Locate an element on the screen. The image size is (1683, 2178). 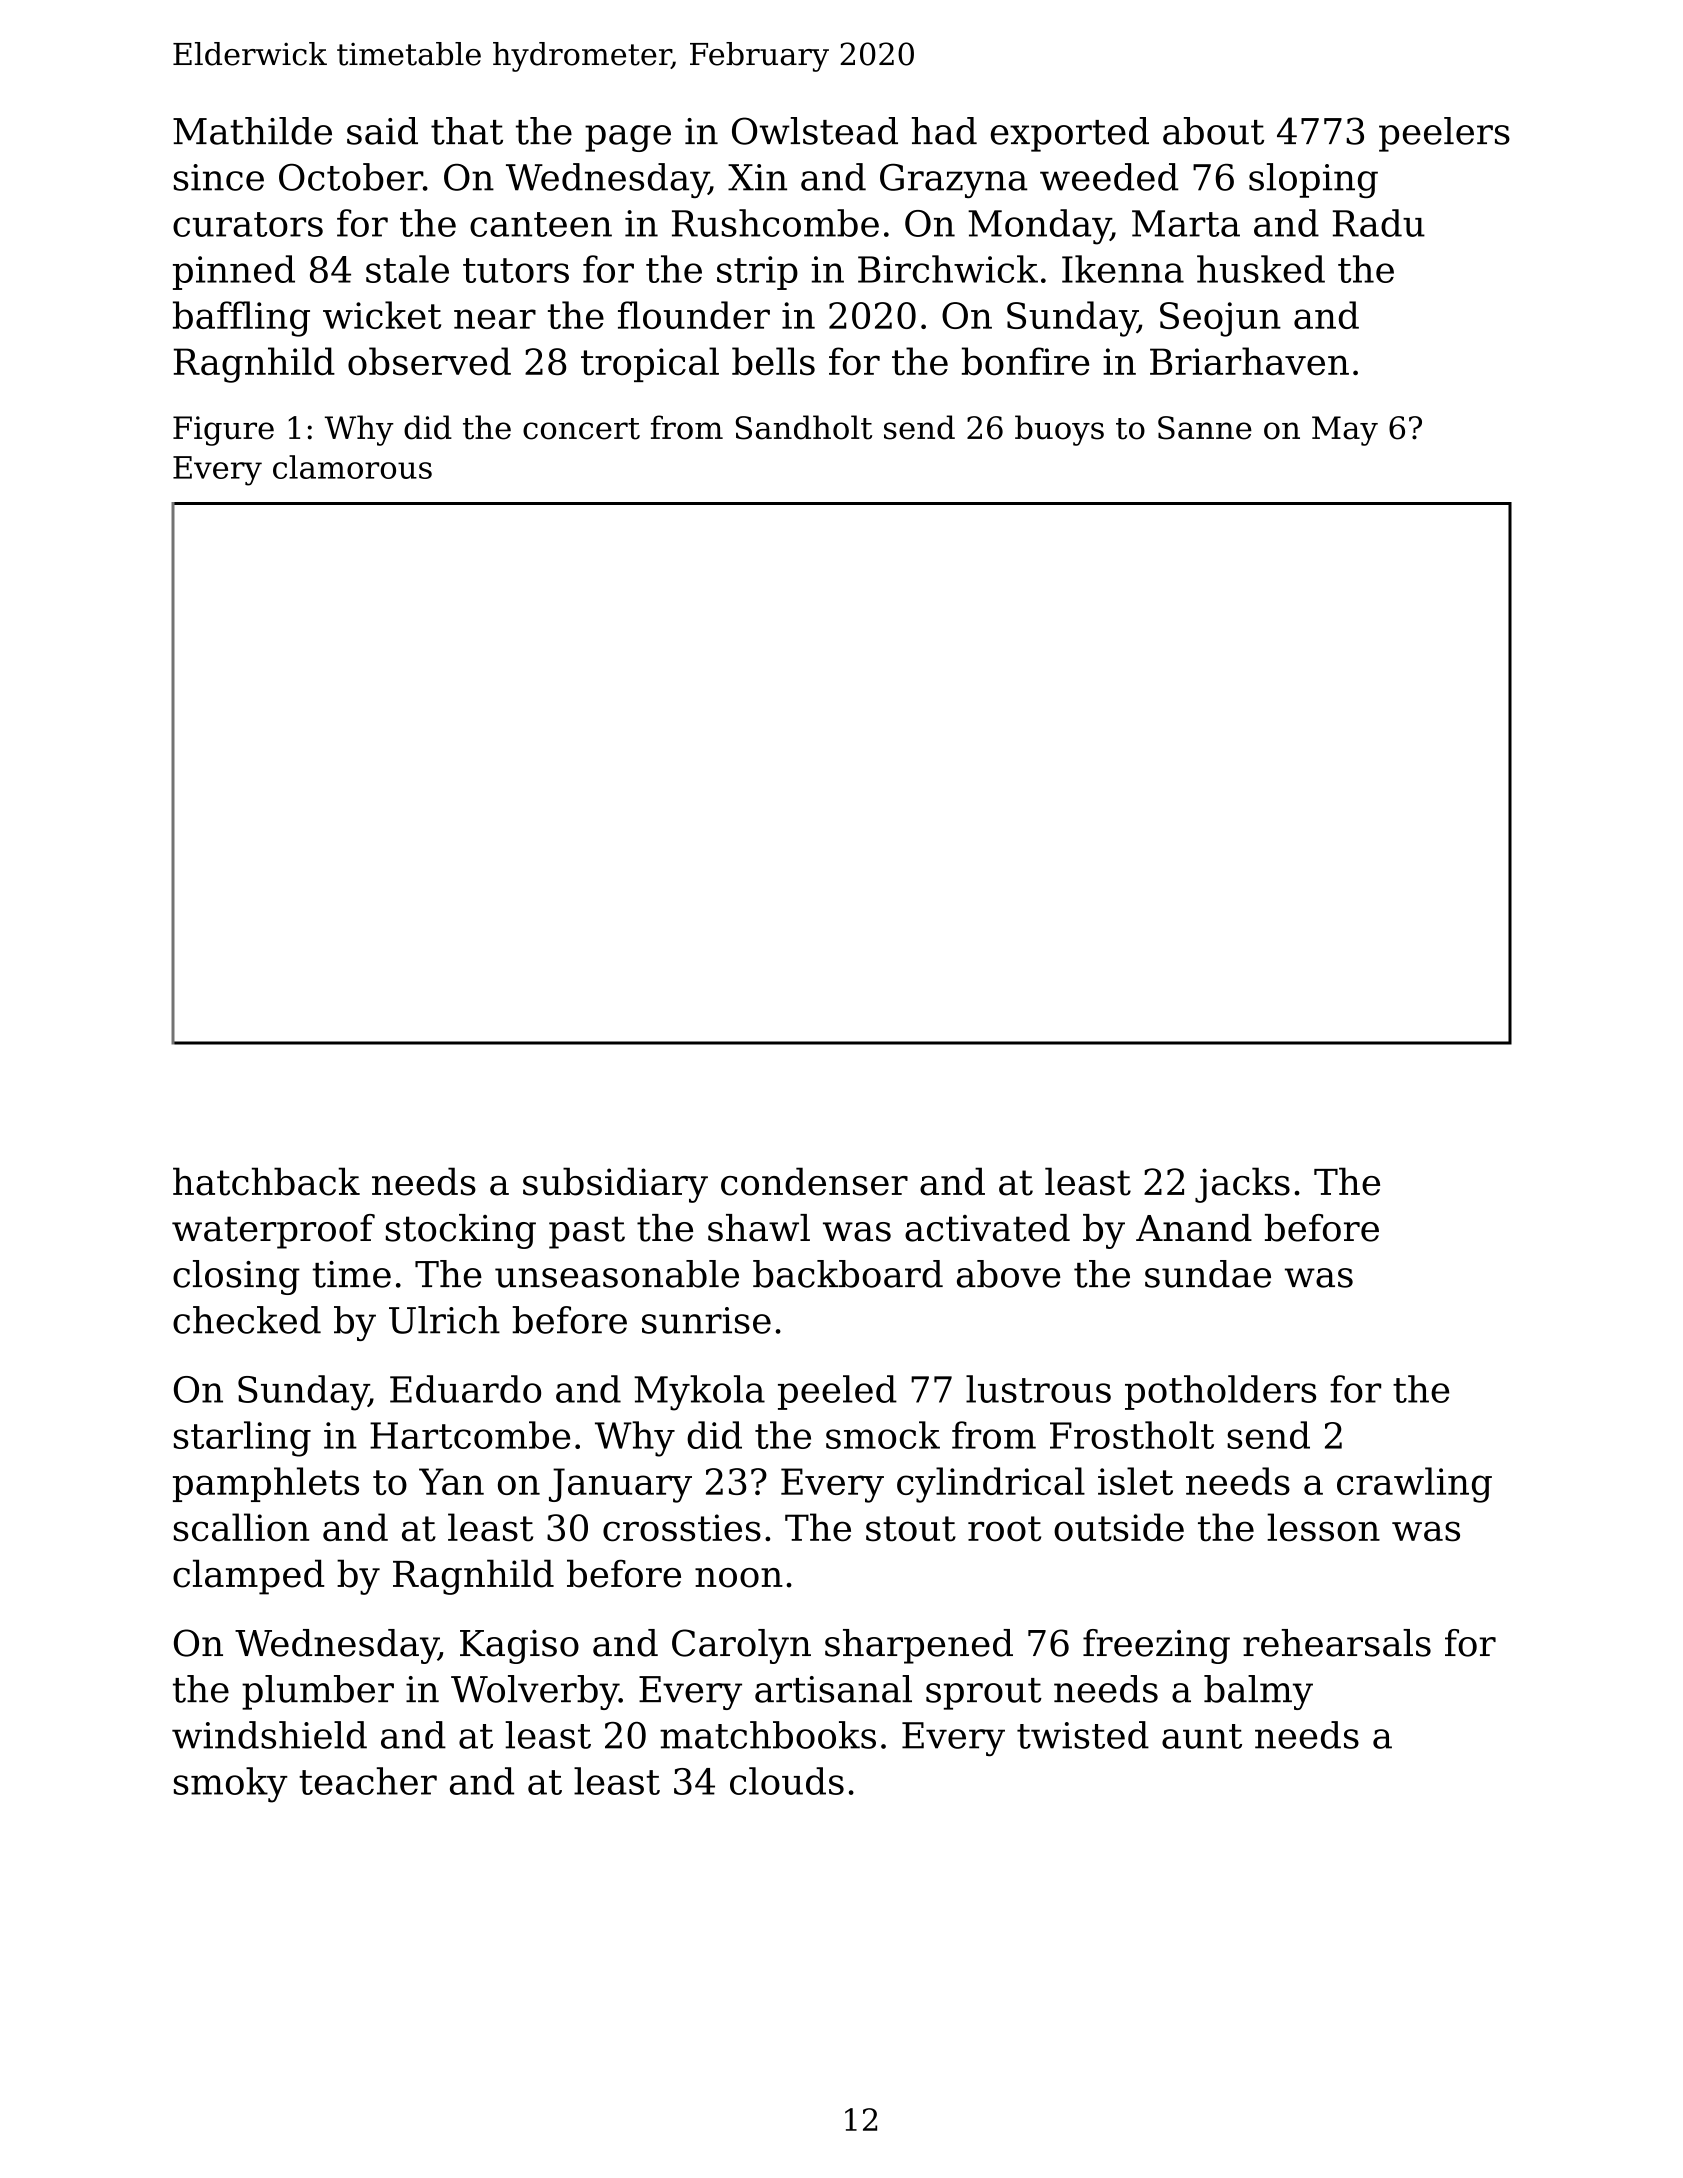
Sandholt is located at coordinates (804, 427).
